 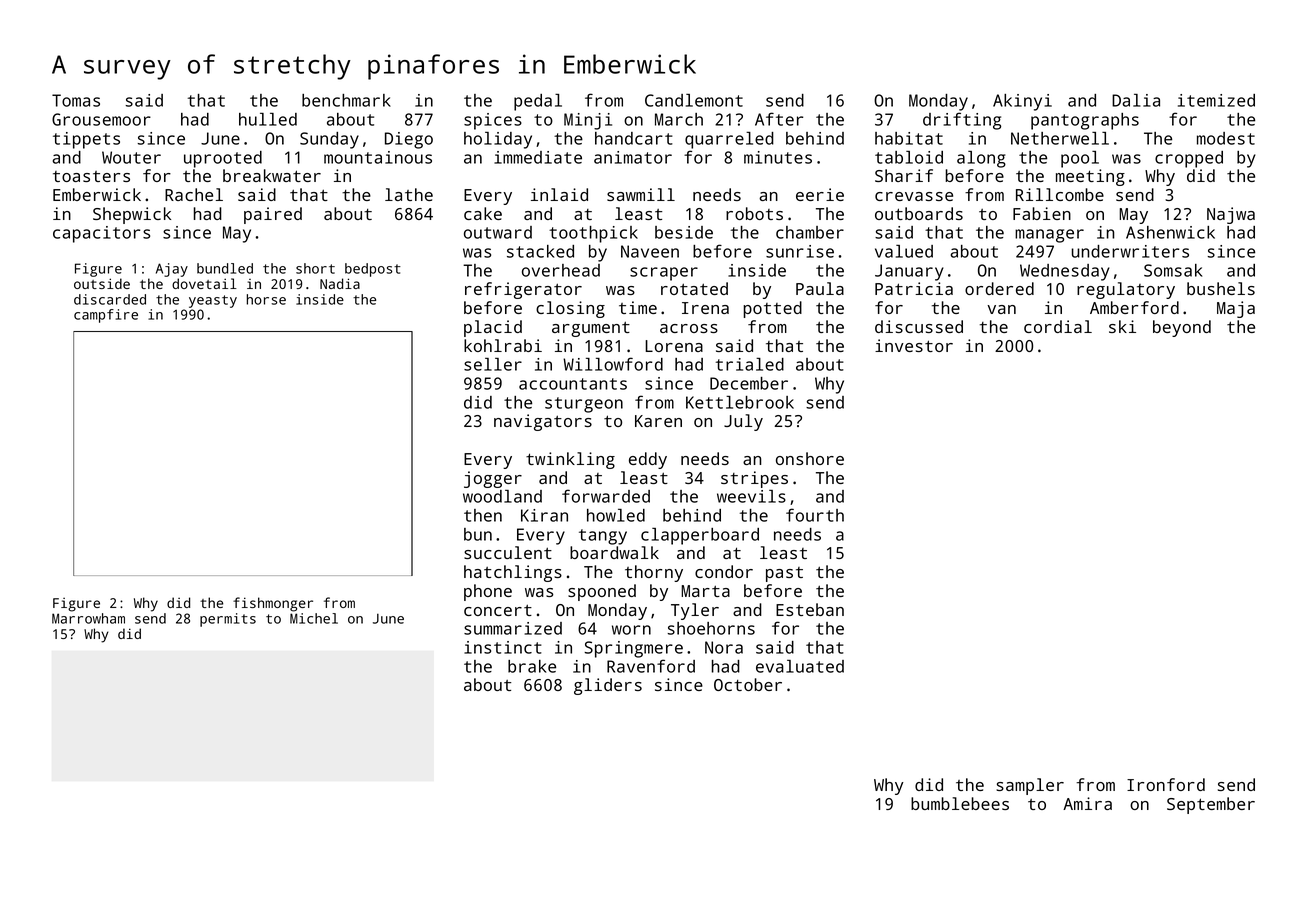 What do you see at coordinates (919, 213) in the screenshot?
I see `outboards` at bounding box center [919, 213].
